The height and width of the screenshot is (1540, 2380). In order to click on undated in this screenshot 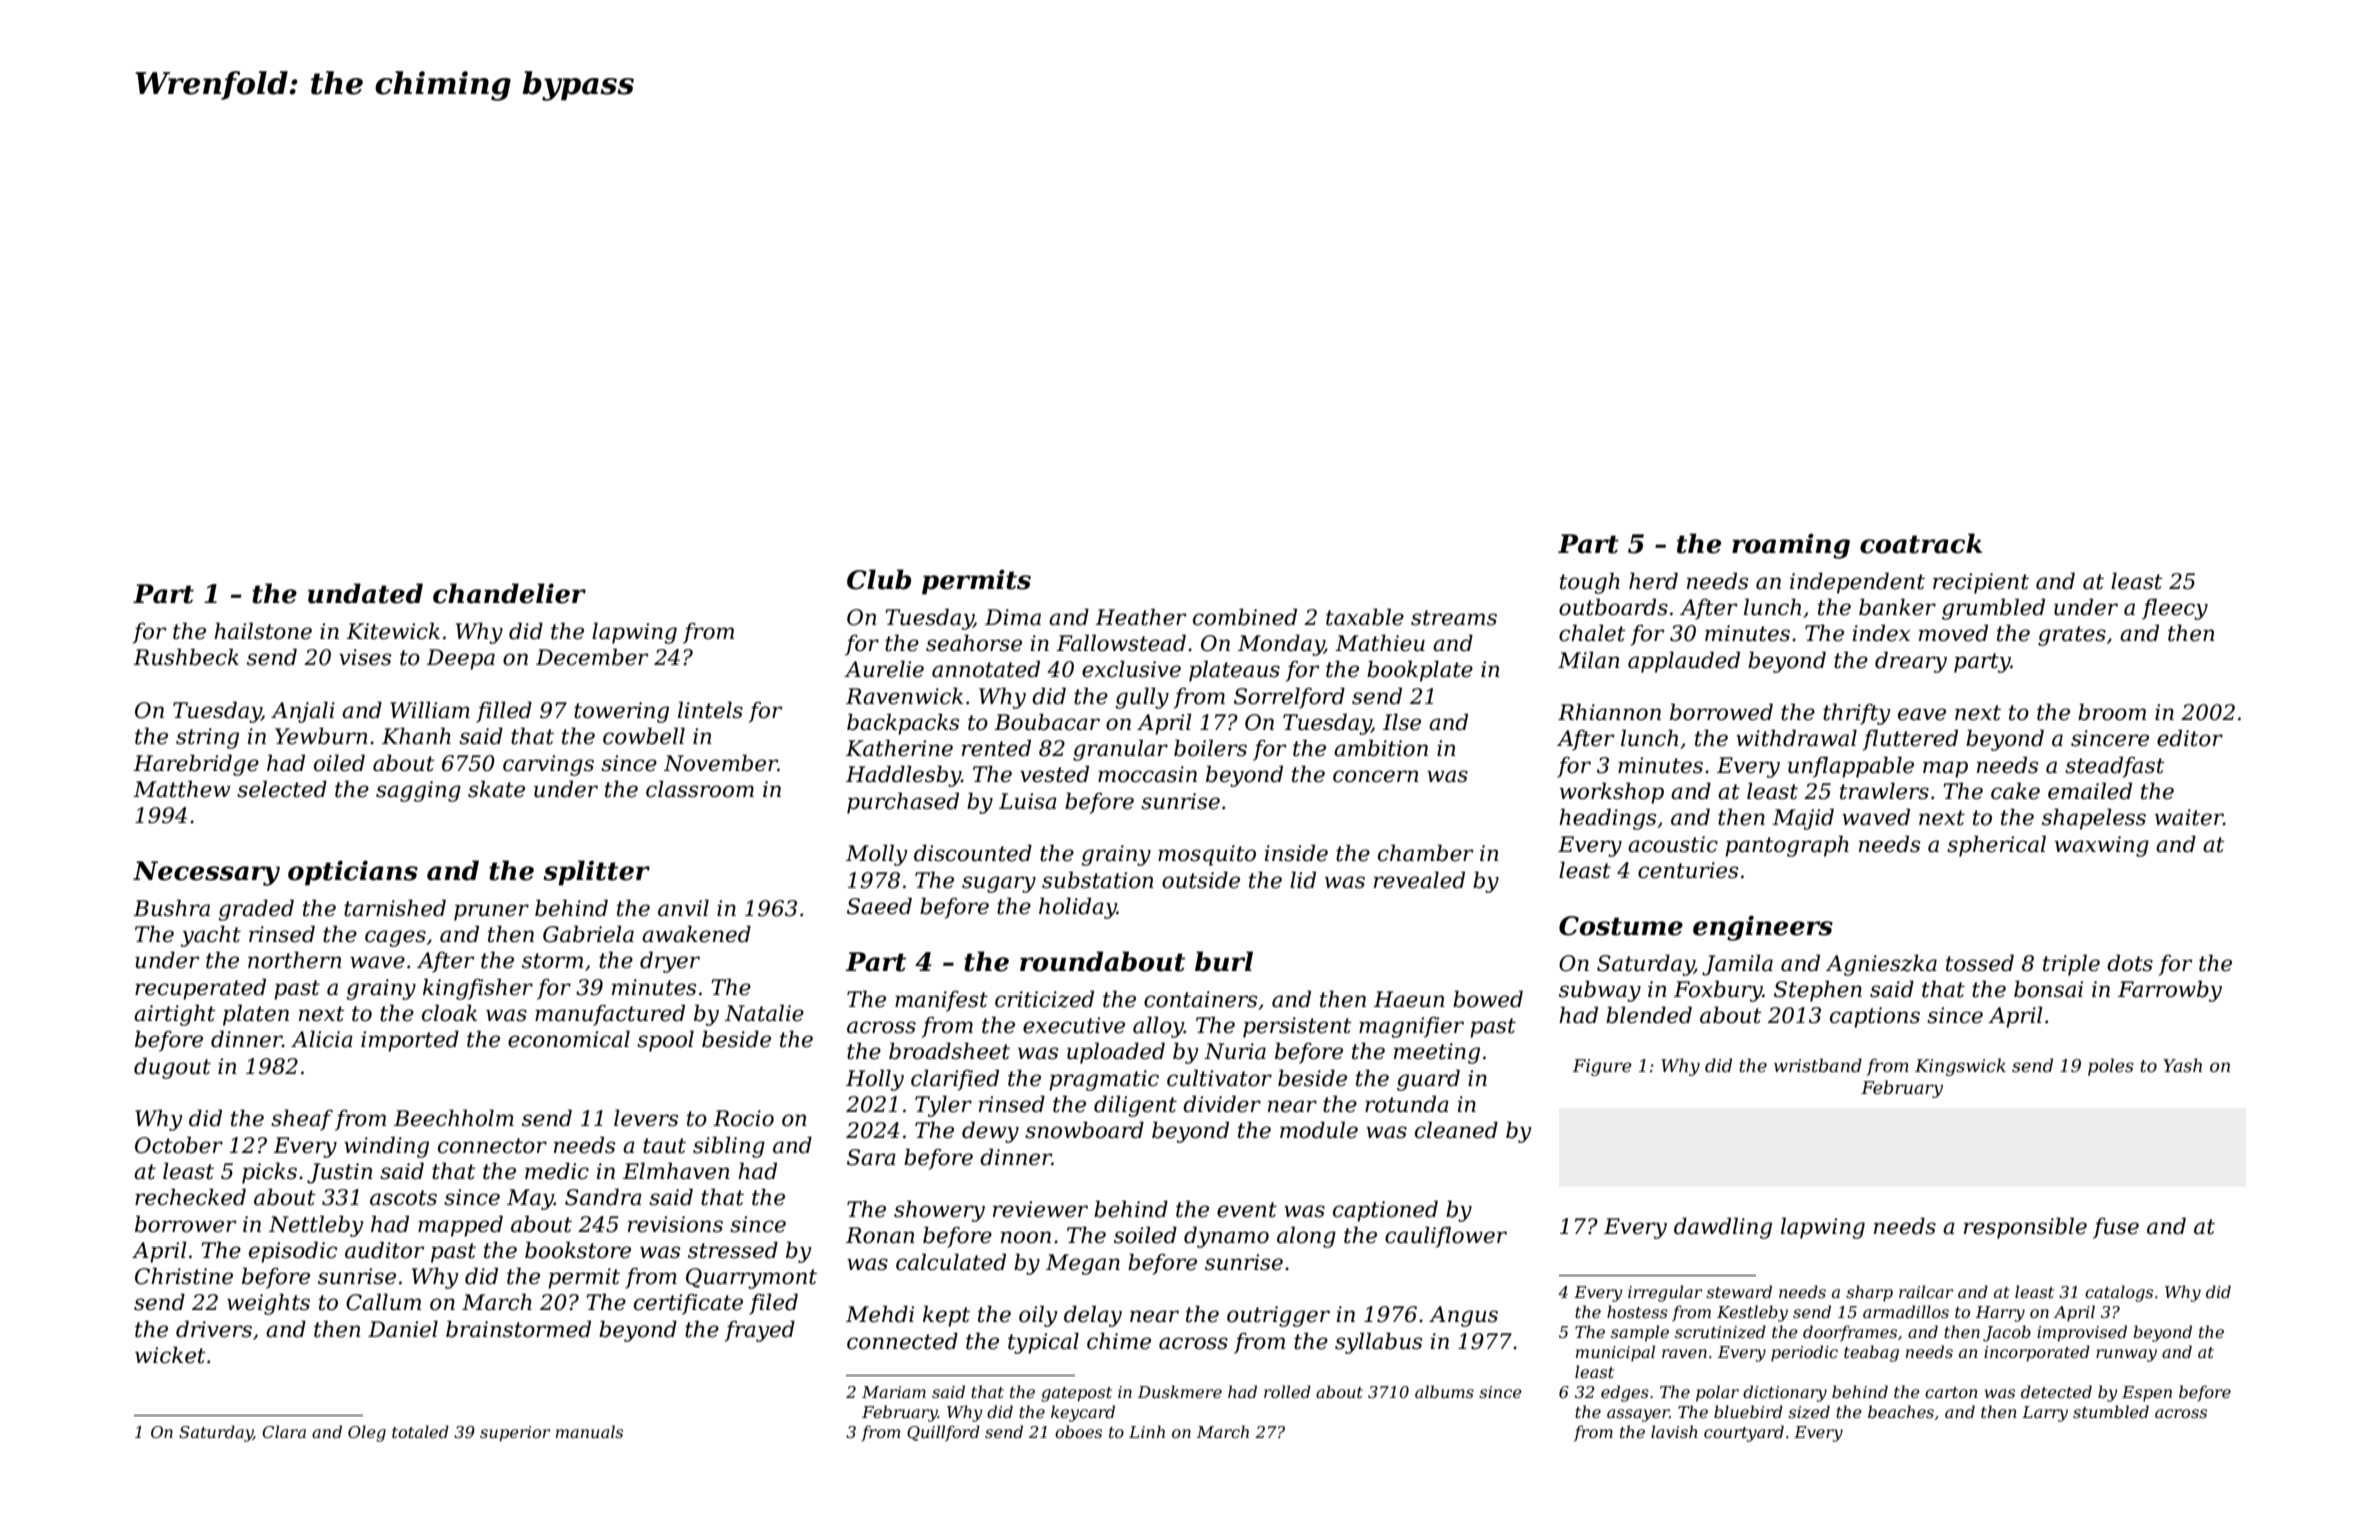, I will do `click(365, 593)`.
